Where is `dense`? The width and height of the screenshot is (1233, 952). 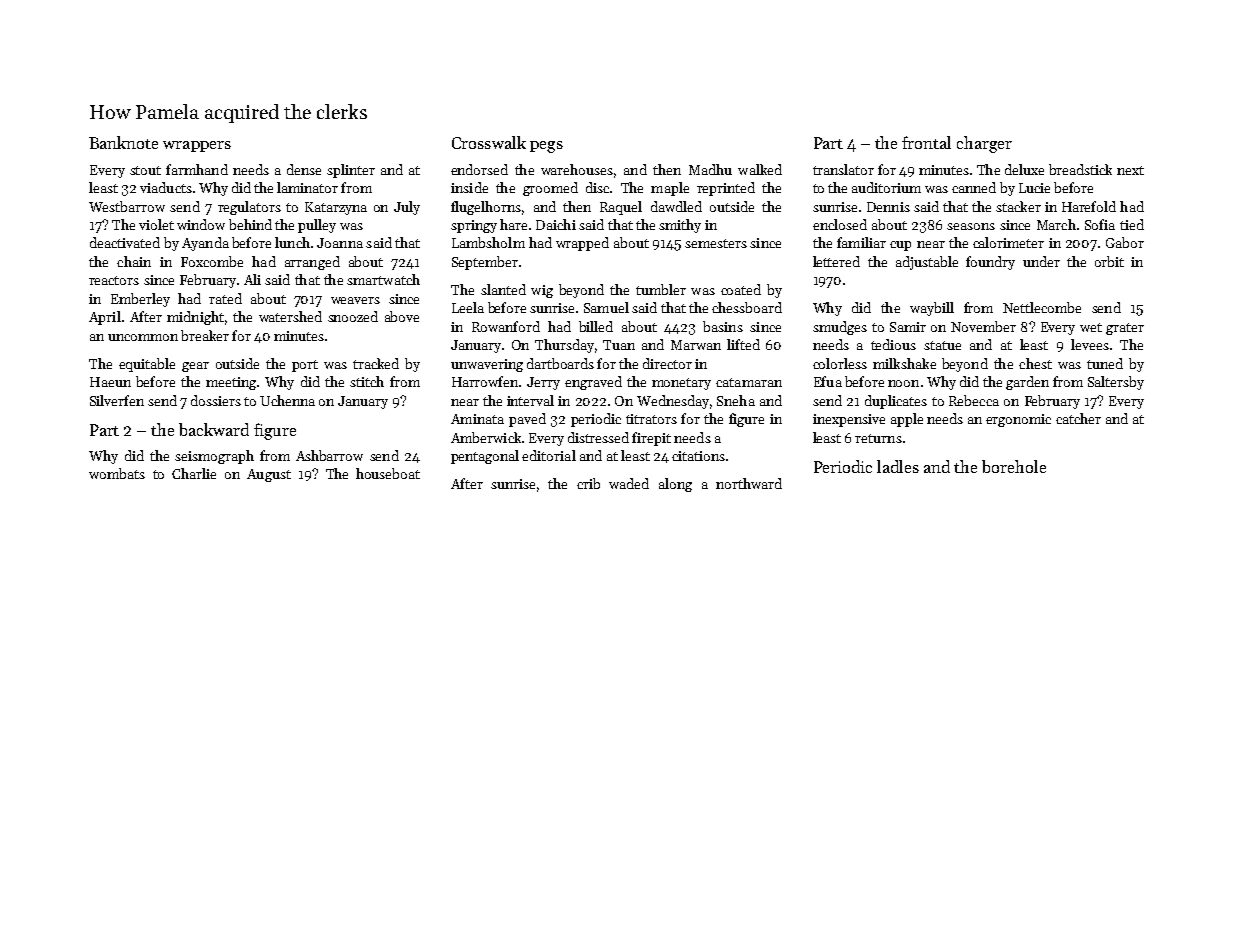
dense is located at coordinates (304, 169).
